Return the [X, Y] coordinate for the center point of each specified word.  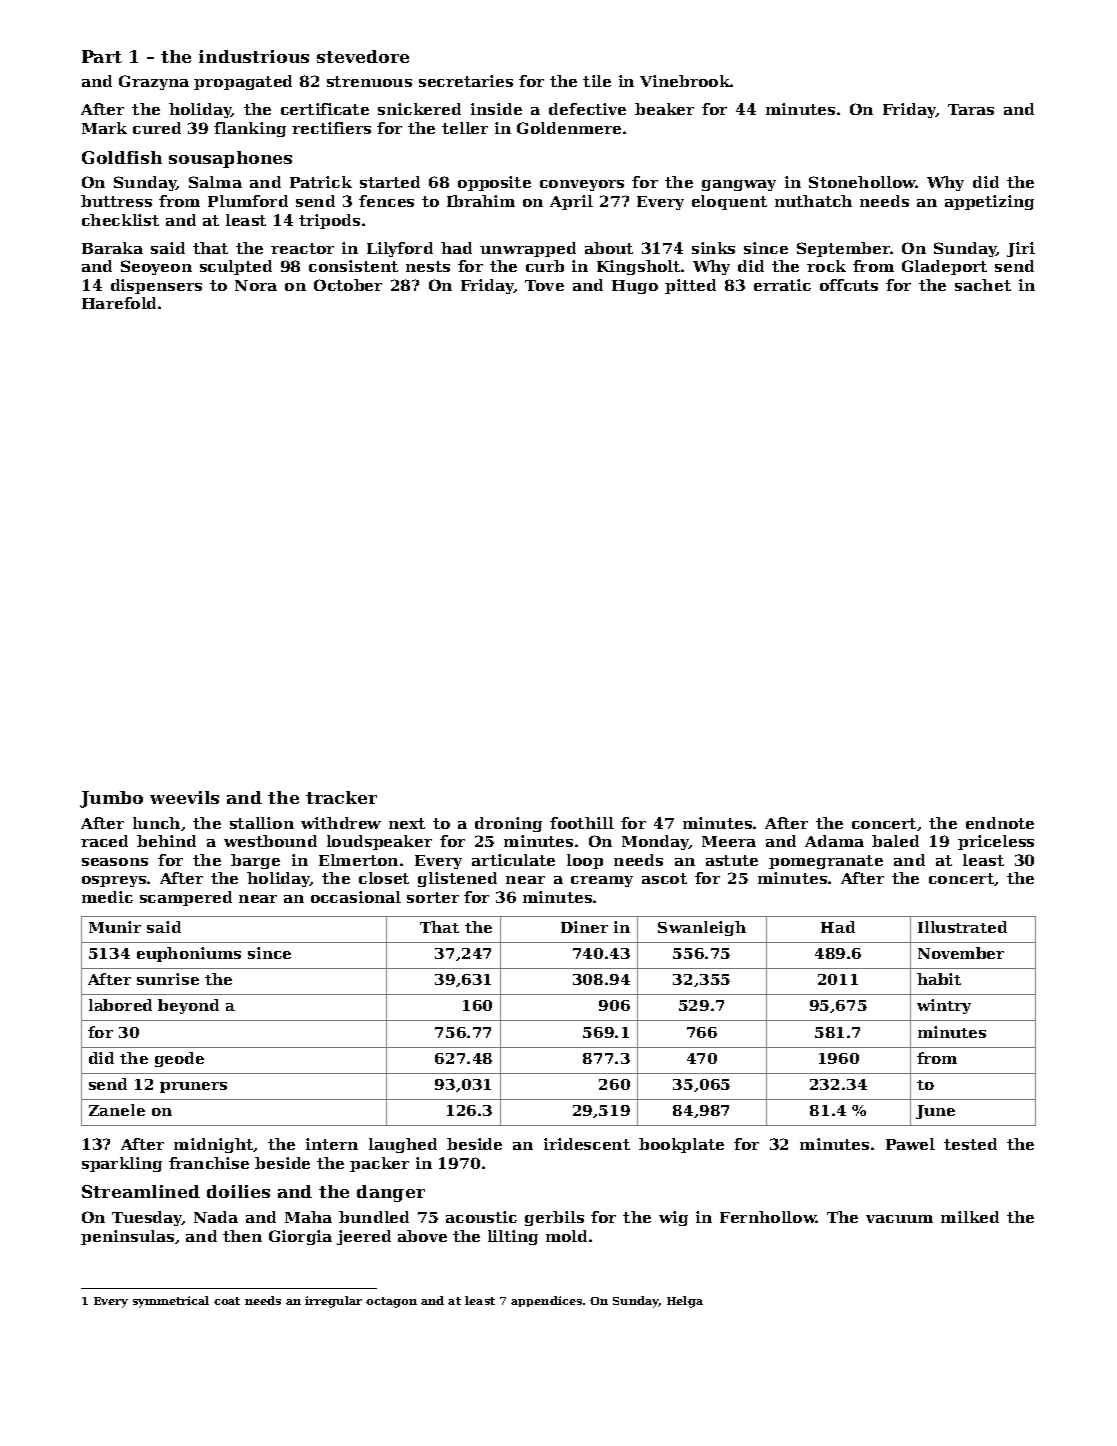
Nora [256, 285]
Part [102, 56]
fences [386, 201]
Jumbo [111, 799]
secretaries [466, 81]
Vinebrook [685, 81]
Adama [834, 841]
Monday [655, 842]
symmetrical [171, 1302]
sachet [983, 285]
